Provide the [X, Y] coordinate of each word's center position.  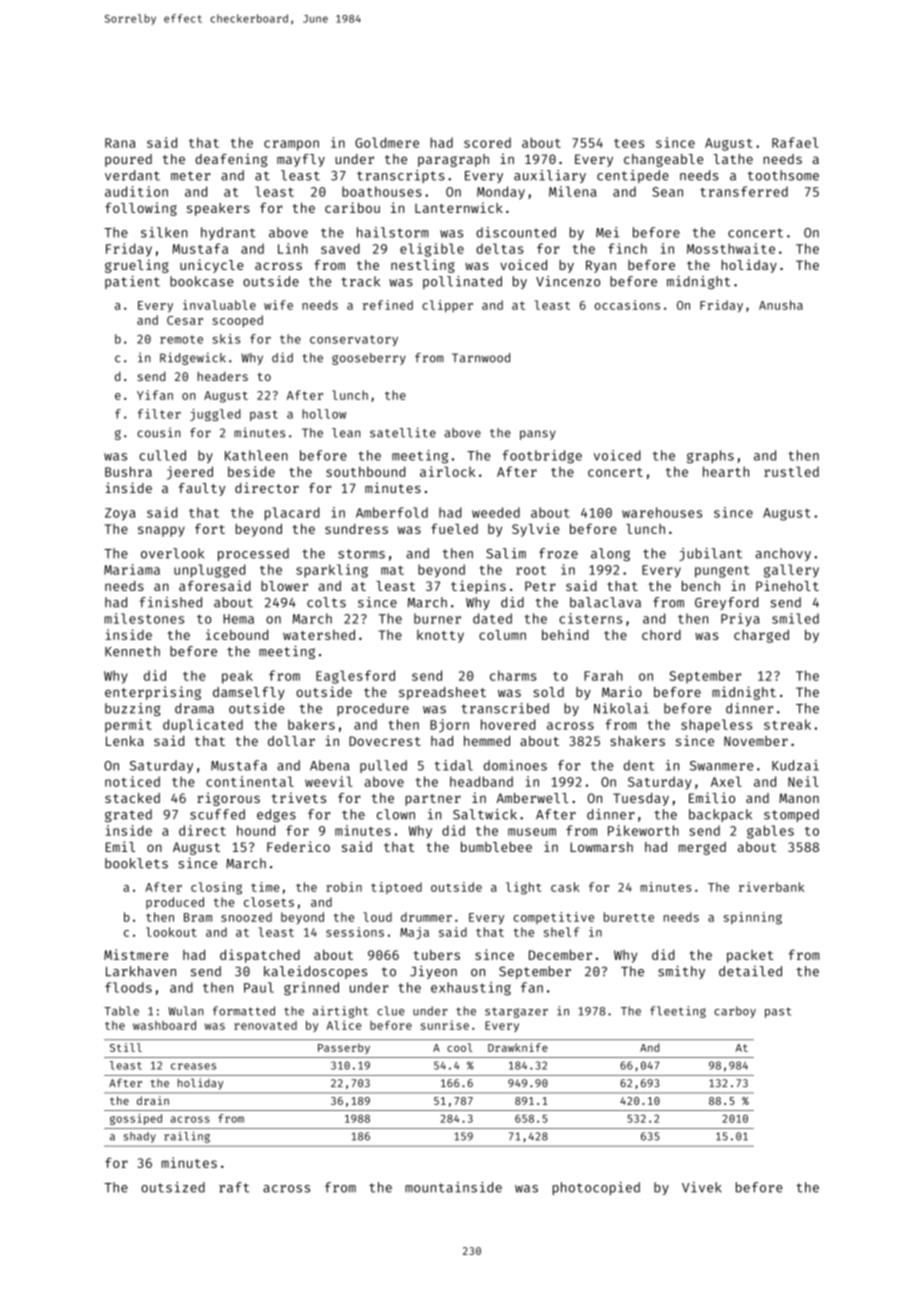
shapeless [716, 726]
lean [346, 433]
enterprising [153, 693]
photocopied [596, 1188]
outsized [173, 1187]
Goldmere [387, 142]
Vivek [702, 1187]
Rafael [795, 142]
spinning [753, 918]
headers [222, 376]
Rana [120, 143]
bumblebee [496, 847]
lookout [171, 932]
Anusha [781, 305]
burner [437, 618]
